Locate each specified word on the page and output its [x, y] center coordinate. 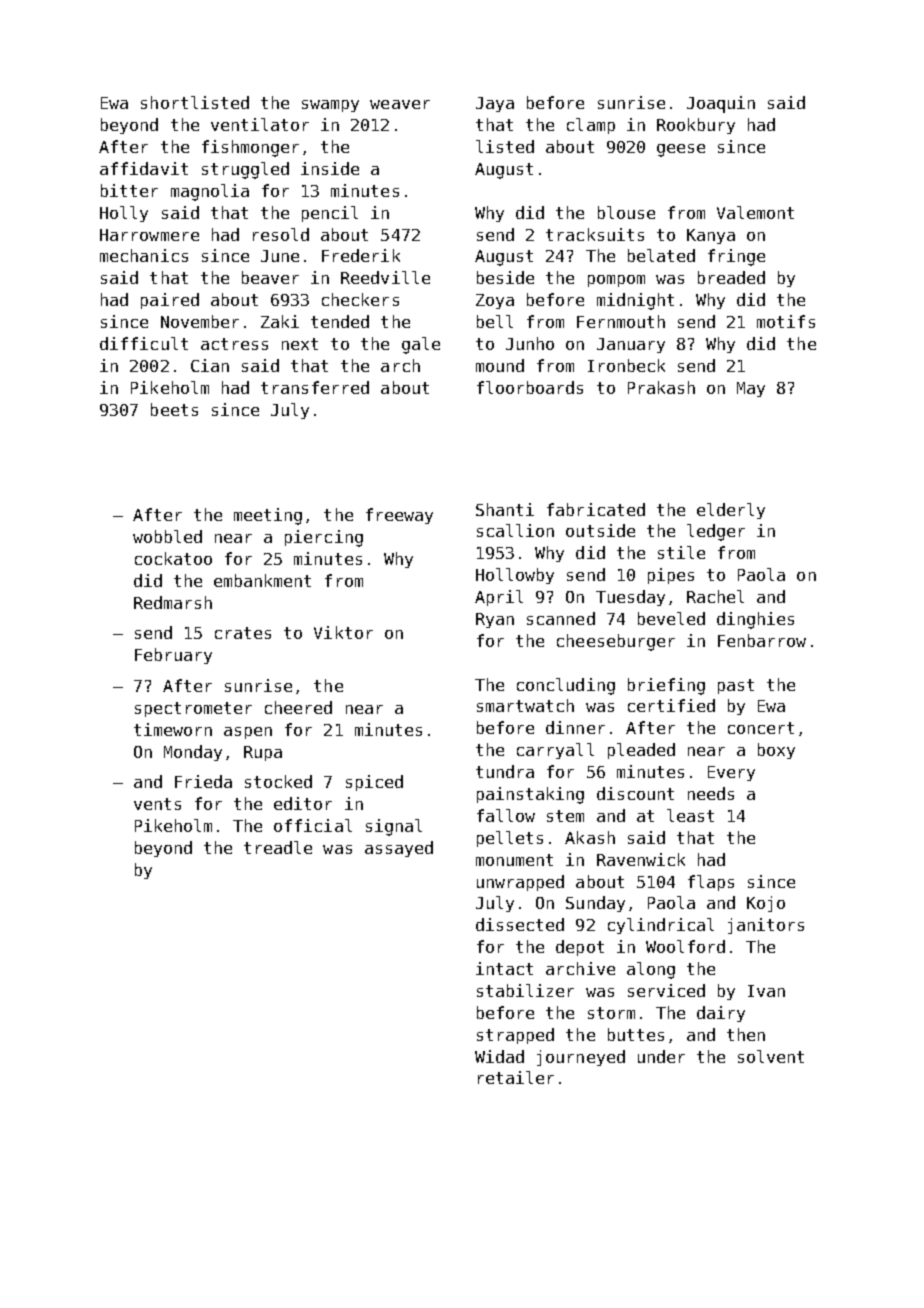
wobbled [167, 536]
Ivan [766, 991]
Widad [499, 1056]
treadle [278, 847]
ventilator [260, 124]
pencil [330, 214]
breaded [731, 277]
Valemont [755, 212]
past [736, 686]
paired [170, 301]
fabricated [596, 509]
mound [500, 365]
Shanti [505, 509]
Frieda [203, 781]
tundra [505, 771]
